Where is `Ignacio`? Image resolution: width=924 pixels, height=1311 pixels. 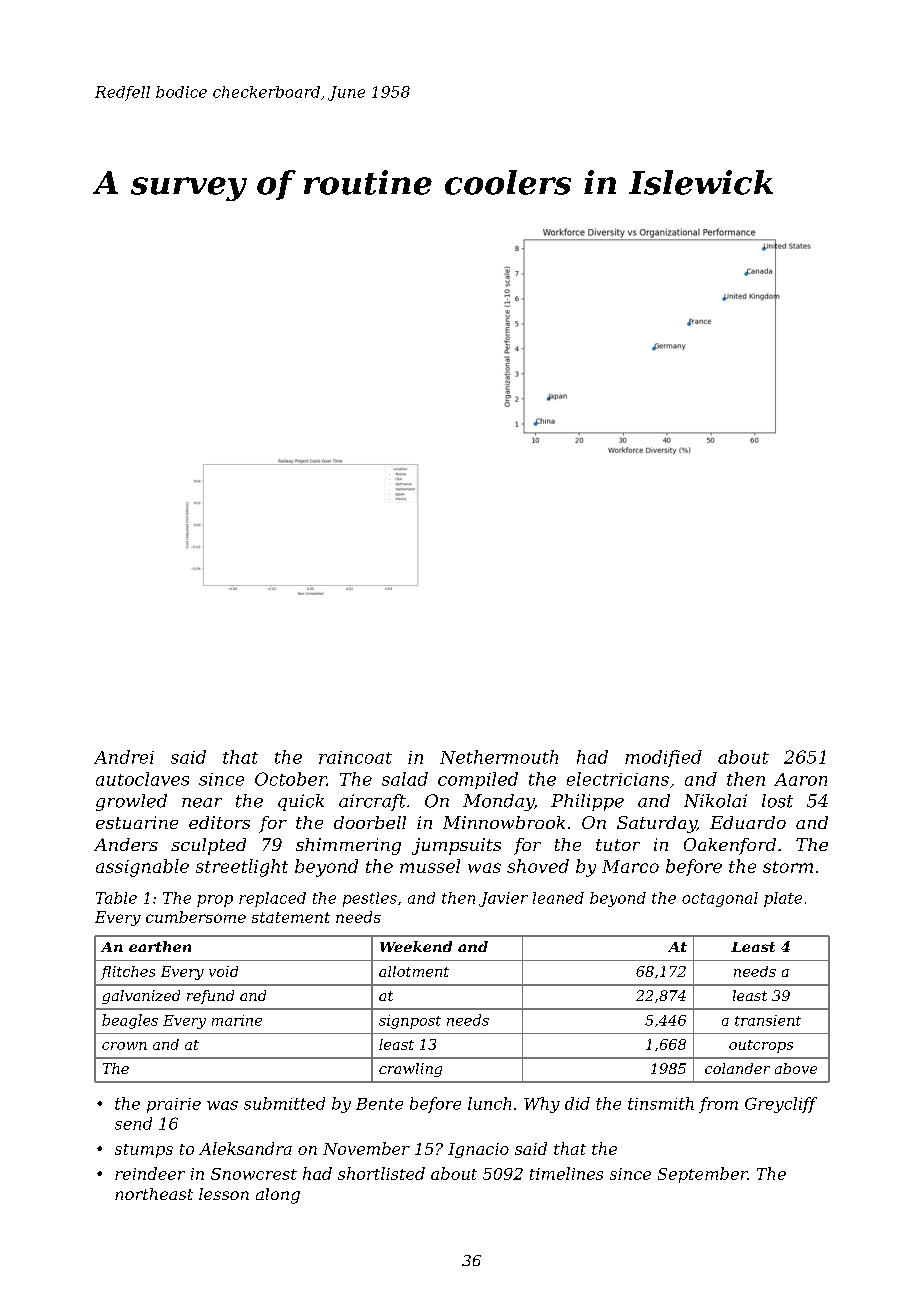 Ignacio is located at coordinates (478, 1150).
